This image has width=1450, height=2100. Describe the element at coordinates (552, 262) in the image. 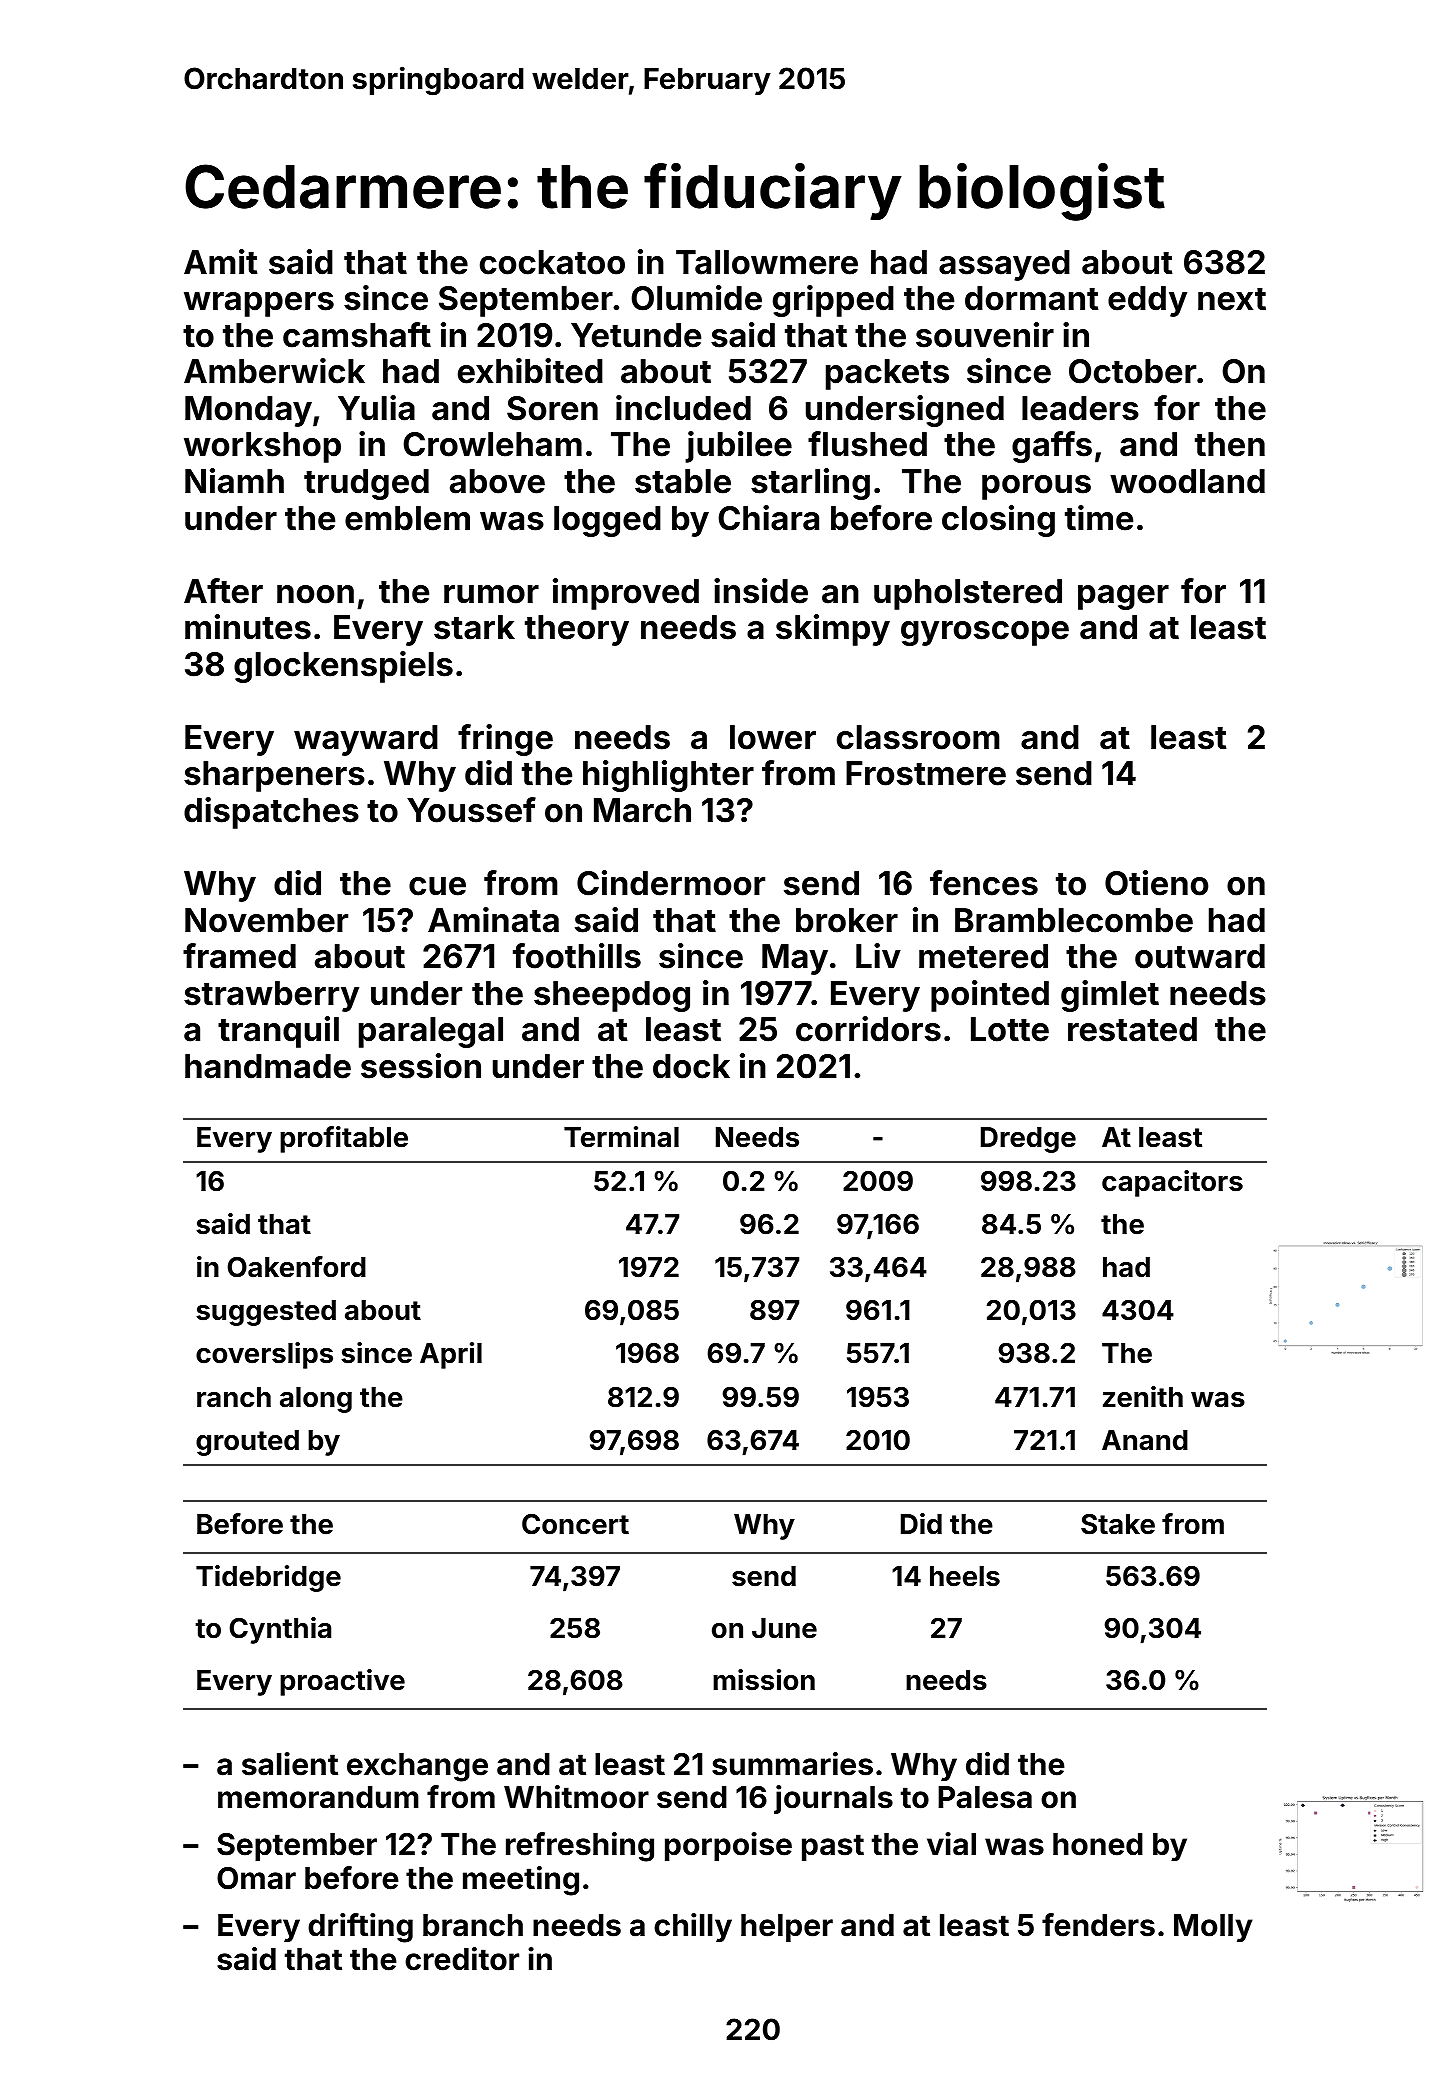

I see `cockatoo` at that location.
